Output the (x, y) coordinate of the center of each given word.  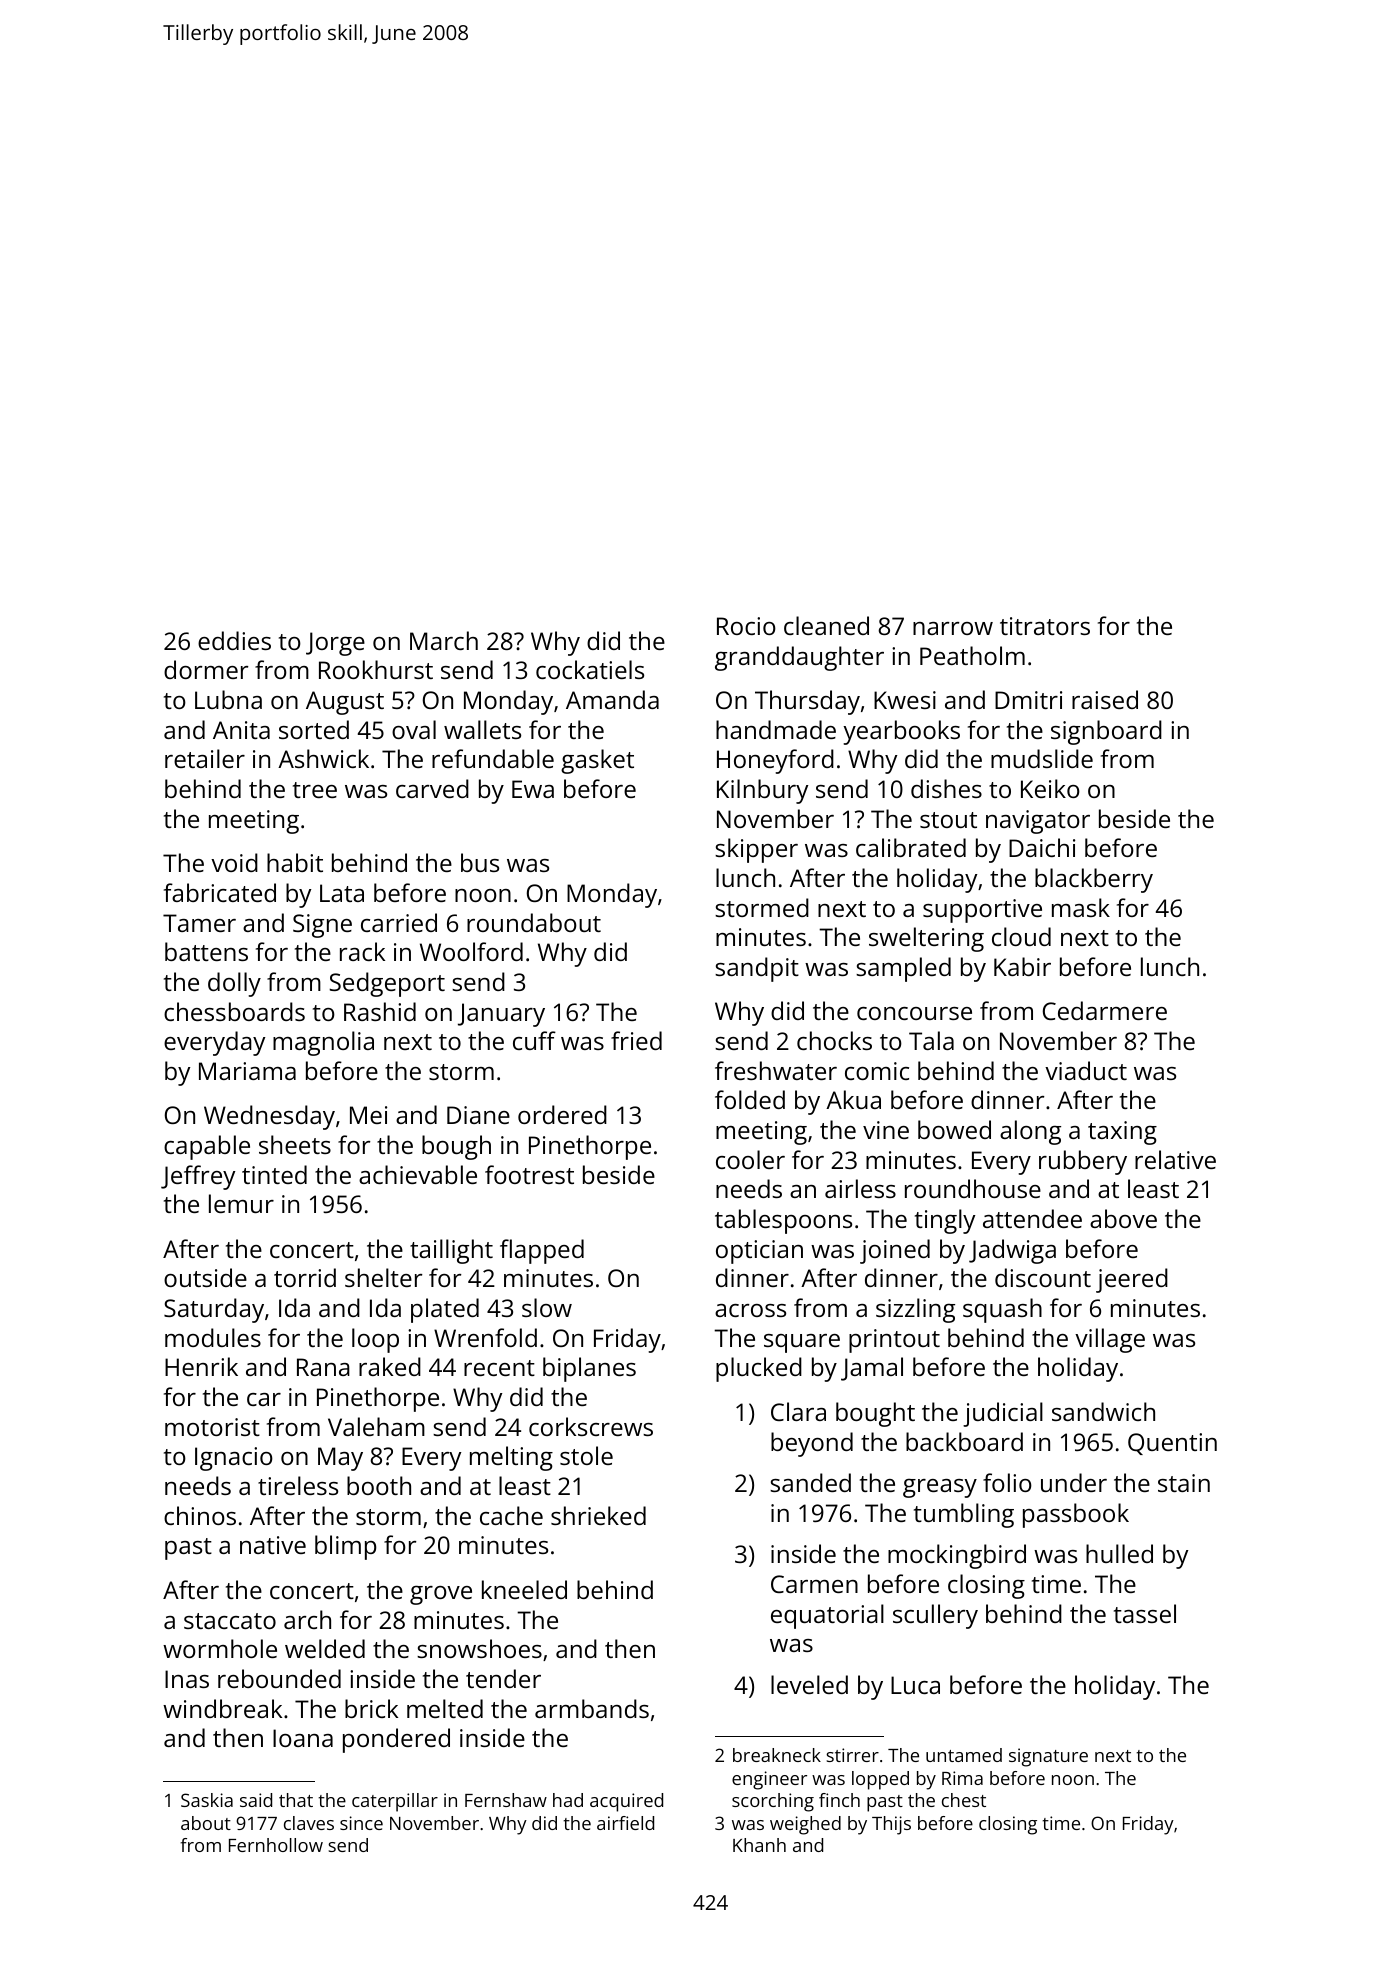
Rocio (746, 626)
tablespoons (783, 1221)
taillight (451, 1251)
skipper (756, 850)
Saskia (207, 1800)
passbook (1076, 1515)
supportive (982, 911)
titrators (1045, 626)
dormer (206, 669)
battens (206, 951)
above (1123, 1218)
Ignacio (234, 1459)
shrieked (598, 1515)
